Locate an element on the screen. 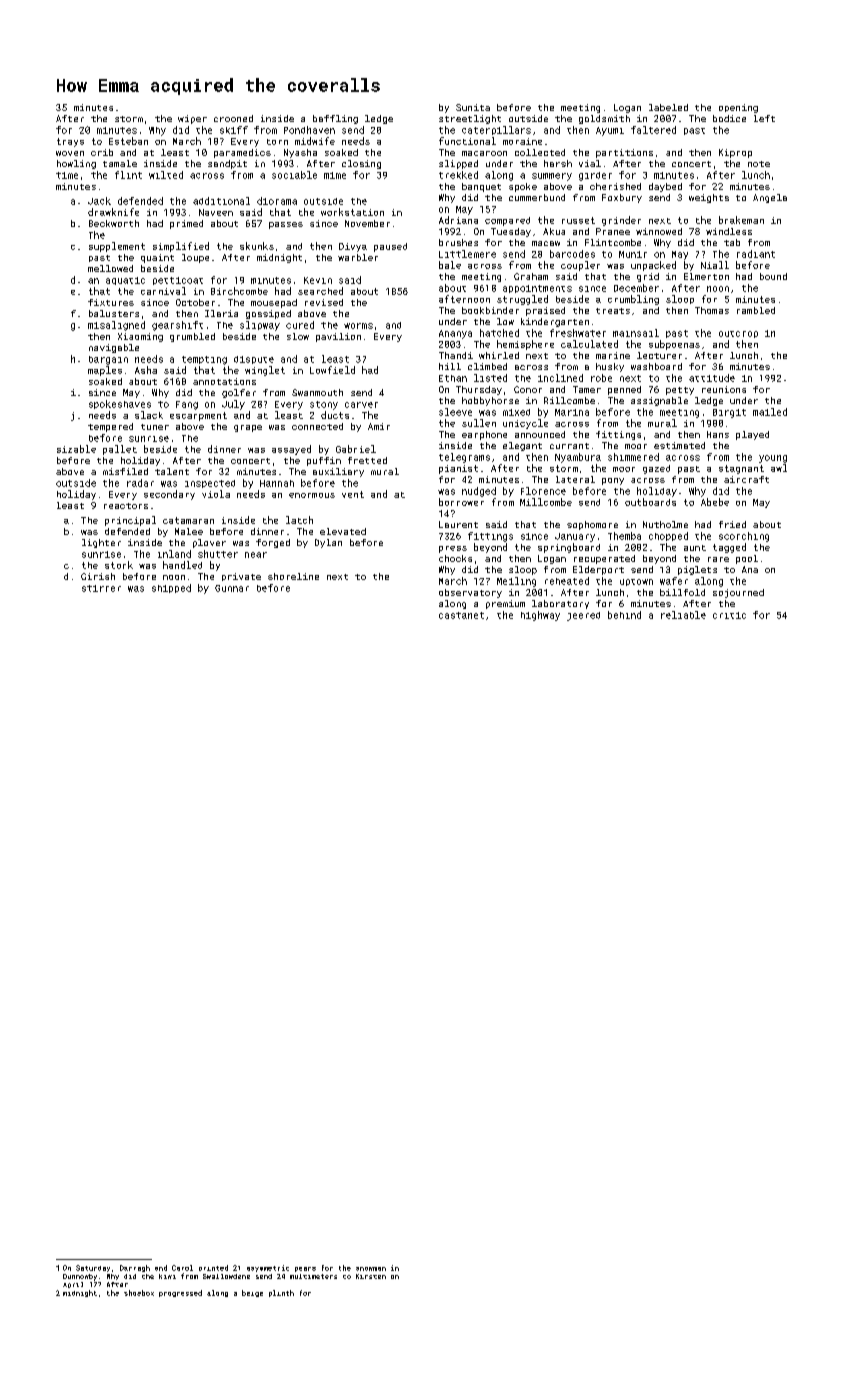 The image size is (849, 1400). Kirsten is located at coordinates (371, 1276).
